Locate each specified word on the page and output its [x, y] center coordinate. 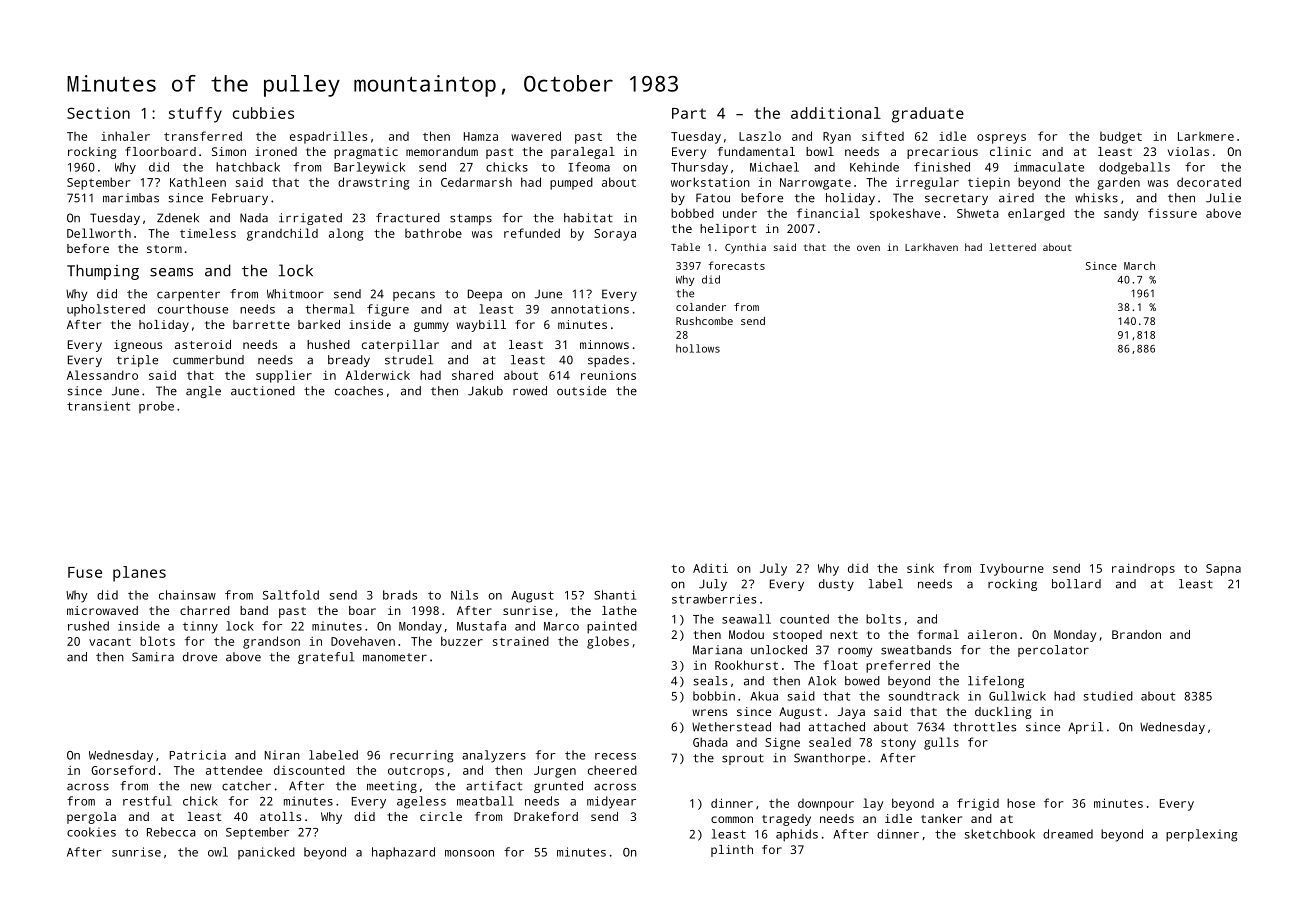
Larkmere [1206, 136]
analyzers [494, 756]
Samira [153, 657]
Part [689, 113]
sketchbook [1000, 834]
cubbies [263, 113]
